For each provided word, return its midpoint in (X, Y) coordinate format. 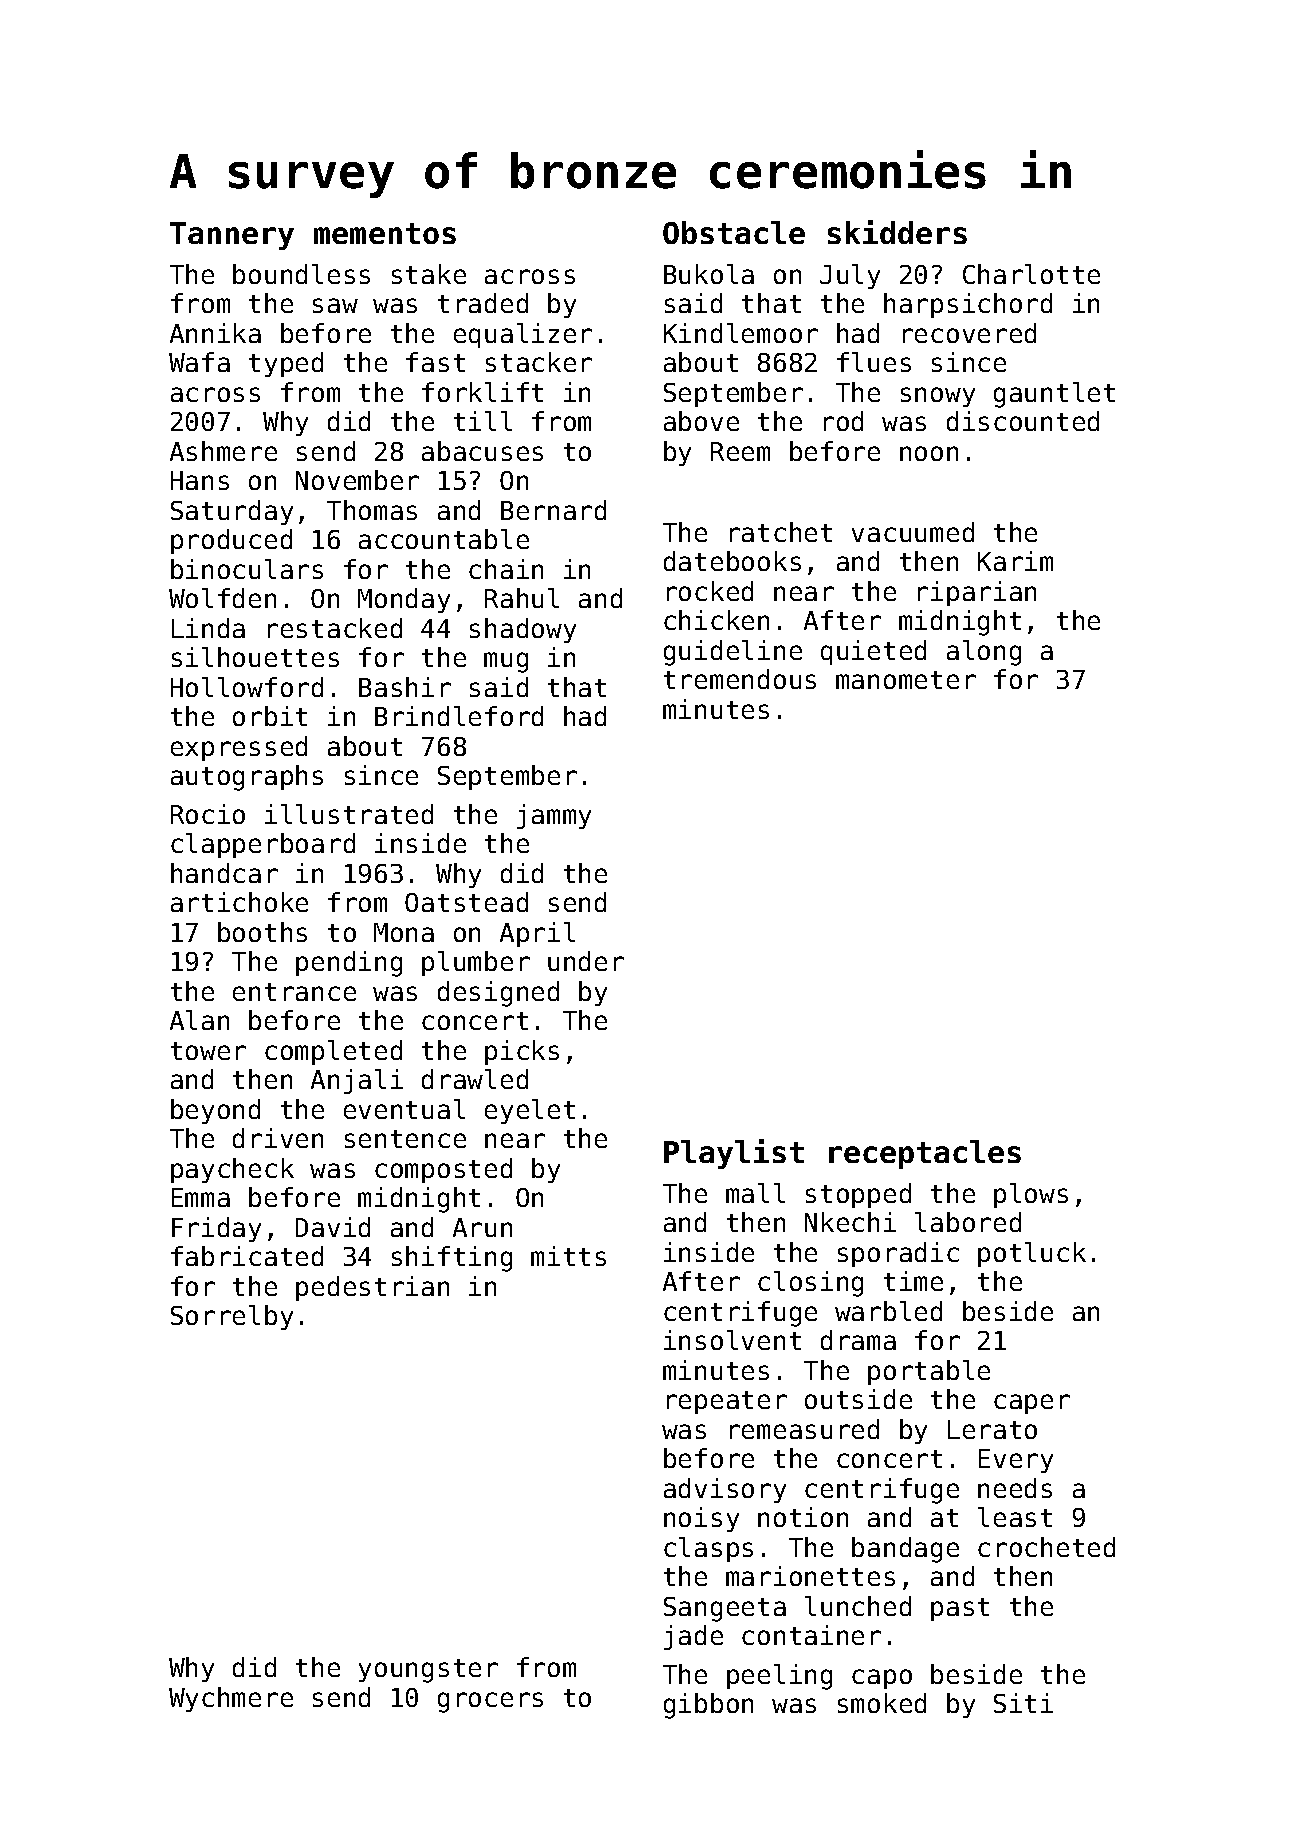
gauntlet (1054, 395)
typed (286, 364)
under (586, 961)
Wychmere (231, 1699)
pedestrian (372, 1288)
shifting (452, 1259)
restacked (335, 628)
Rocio (208, 814)
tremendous (740, 679)
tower (208, 1051)
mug (506, 662)
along (984, 653)
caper (1032, 1404)
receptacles (925, 1154)
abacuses (482, 451)
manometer (906, 680)
